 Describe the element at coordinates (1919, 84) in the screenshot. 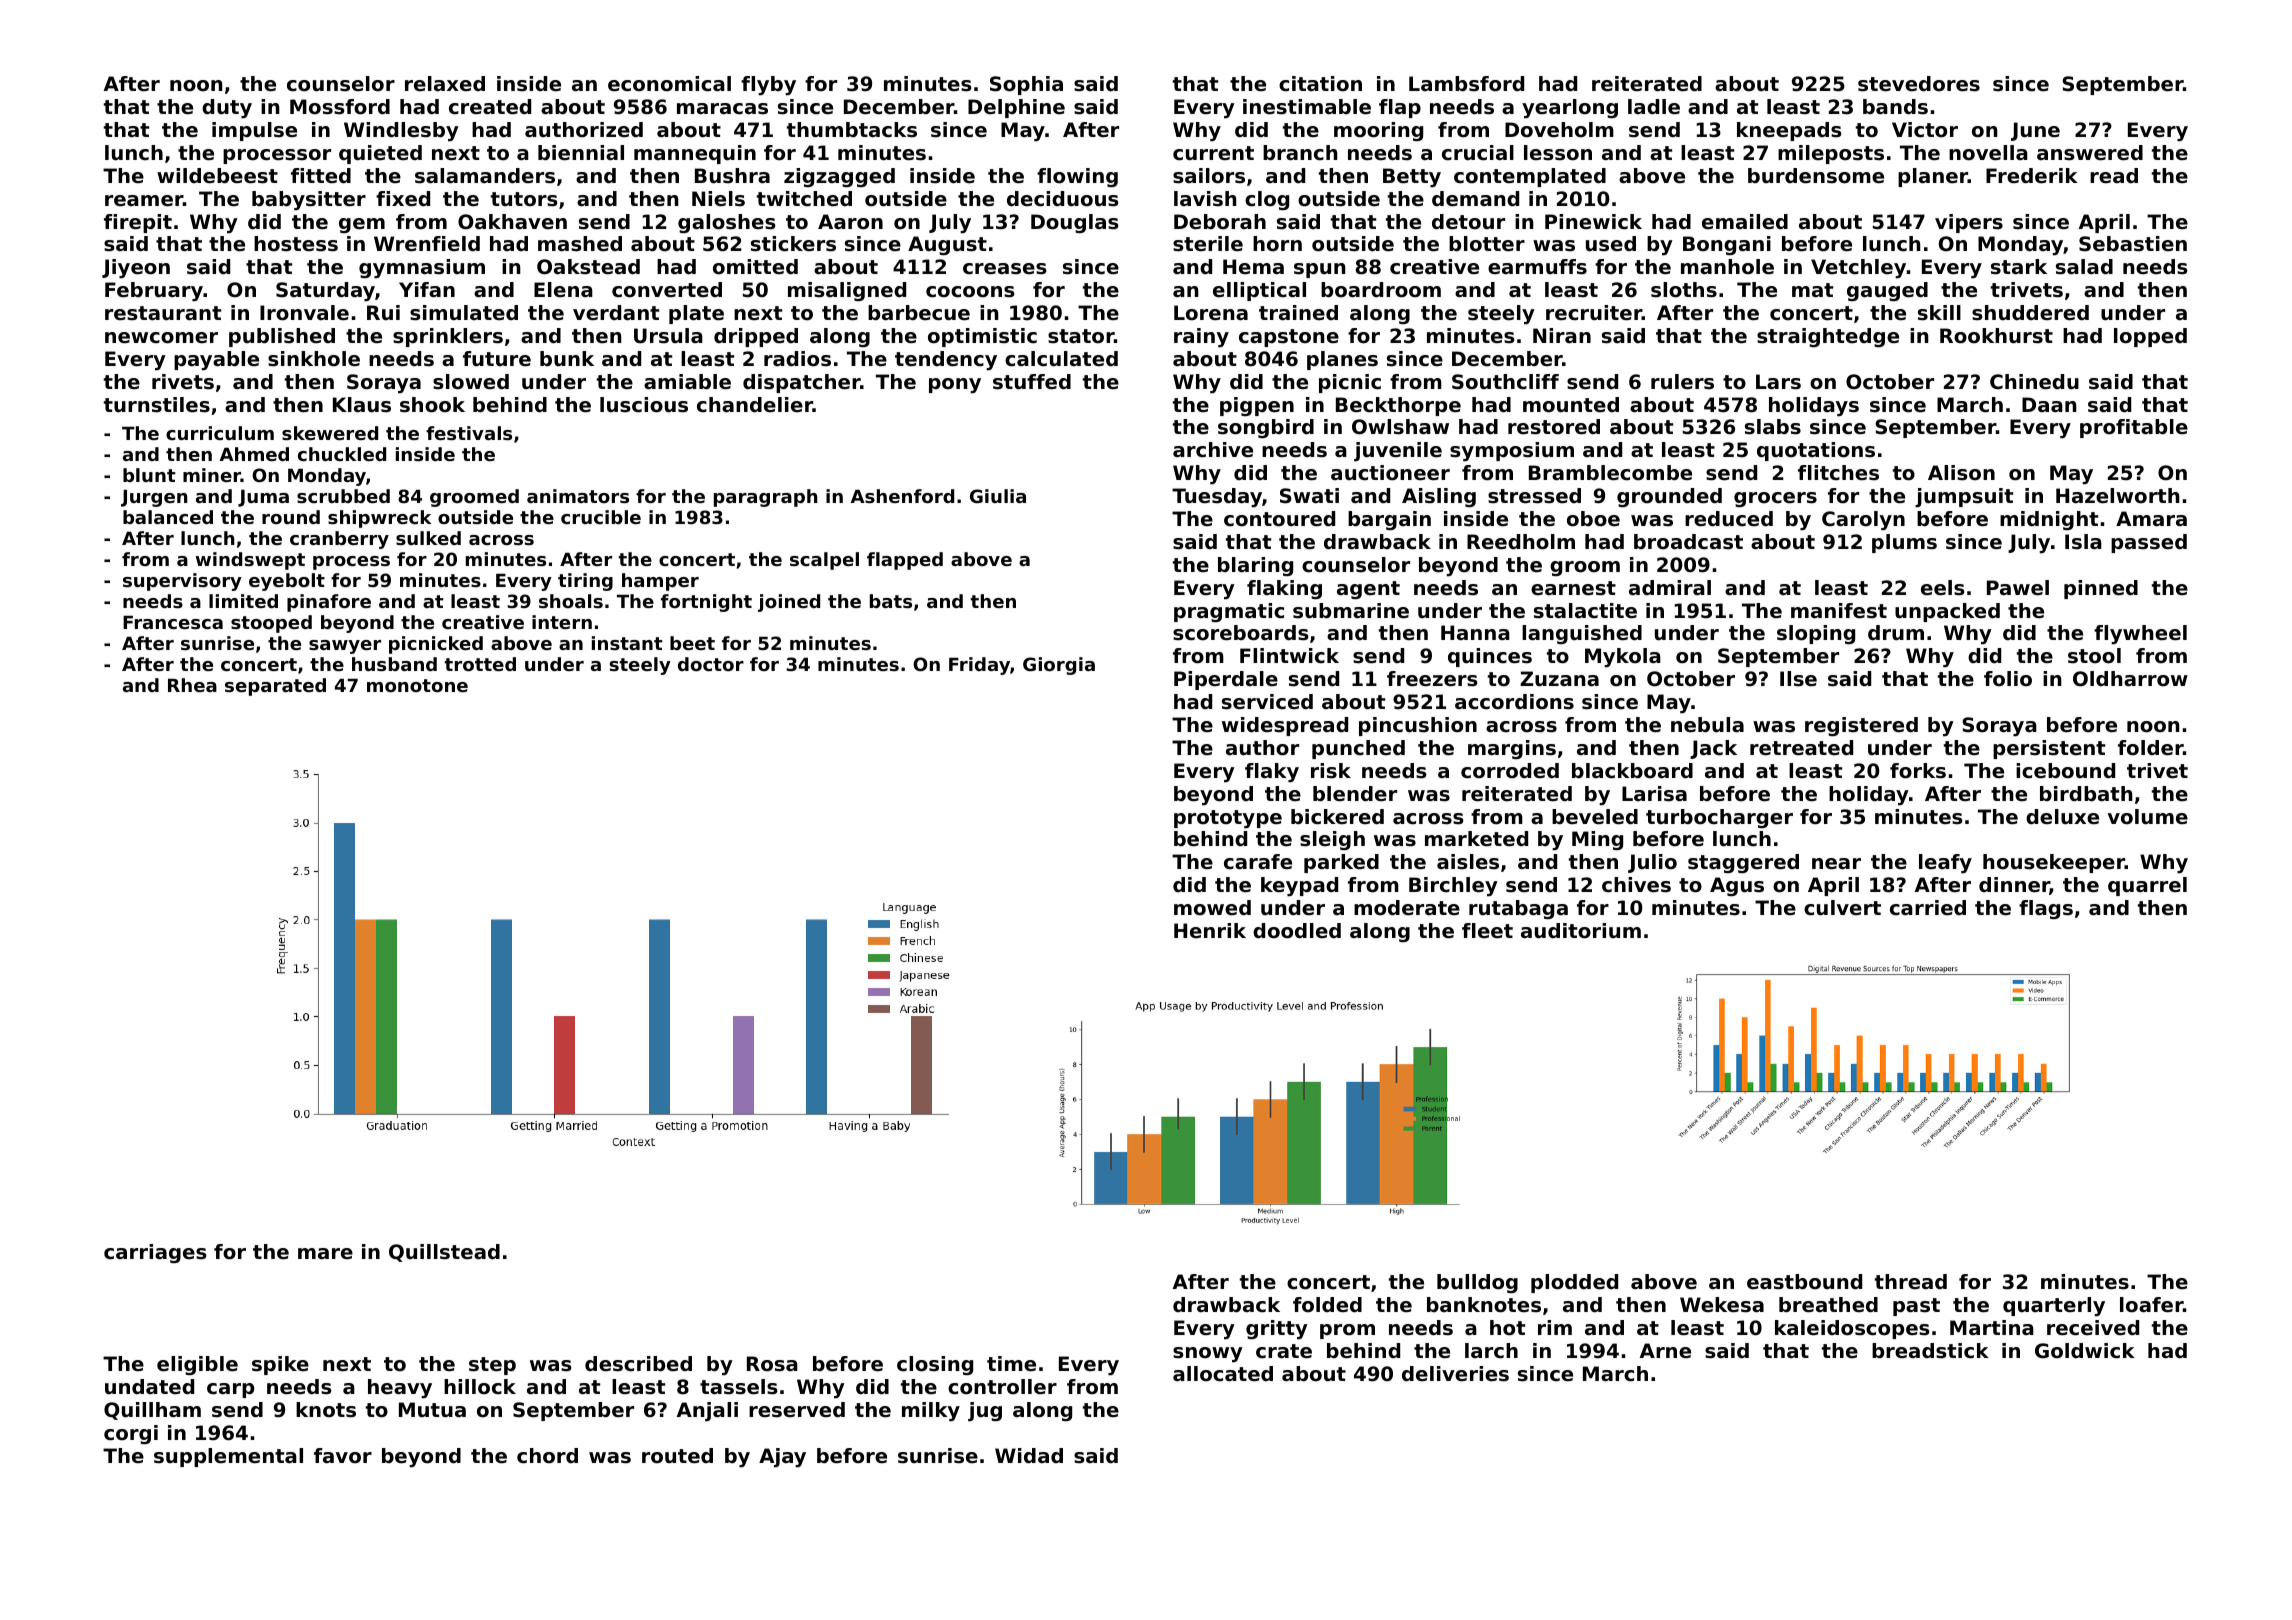

I see `stevedores` at that location.
